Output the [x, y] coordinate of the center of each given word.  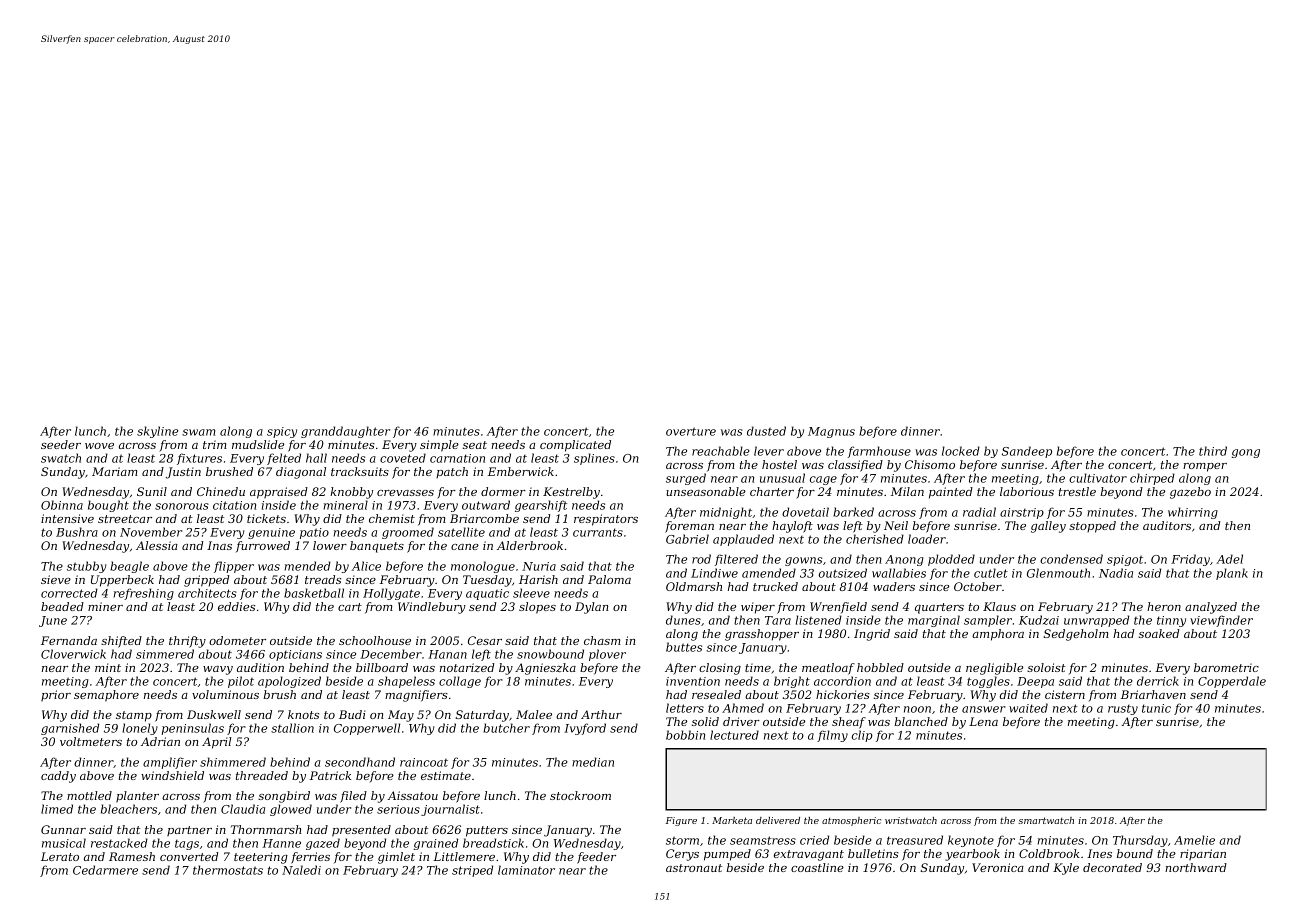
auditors [1167, 525]
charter [772, 491]
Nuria [539, 566]
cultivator [1098, 478]
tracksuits [360, 471]
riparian [1203, 854]
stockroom [580, 795]
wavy [218, 670]
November [151, 532]
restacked [119, 843]
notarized [467, 667]
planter [137, 796]
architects [207, 593]
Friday [1190, 560]
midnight [726, 513]
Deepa [1035, 682]
